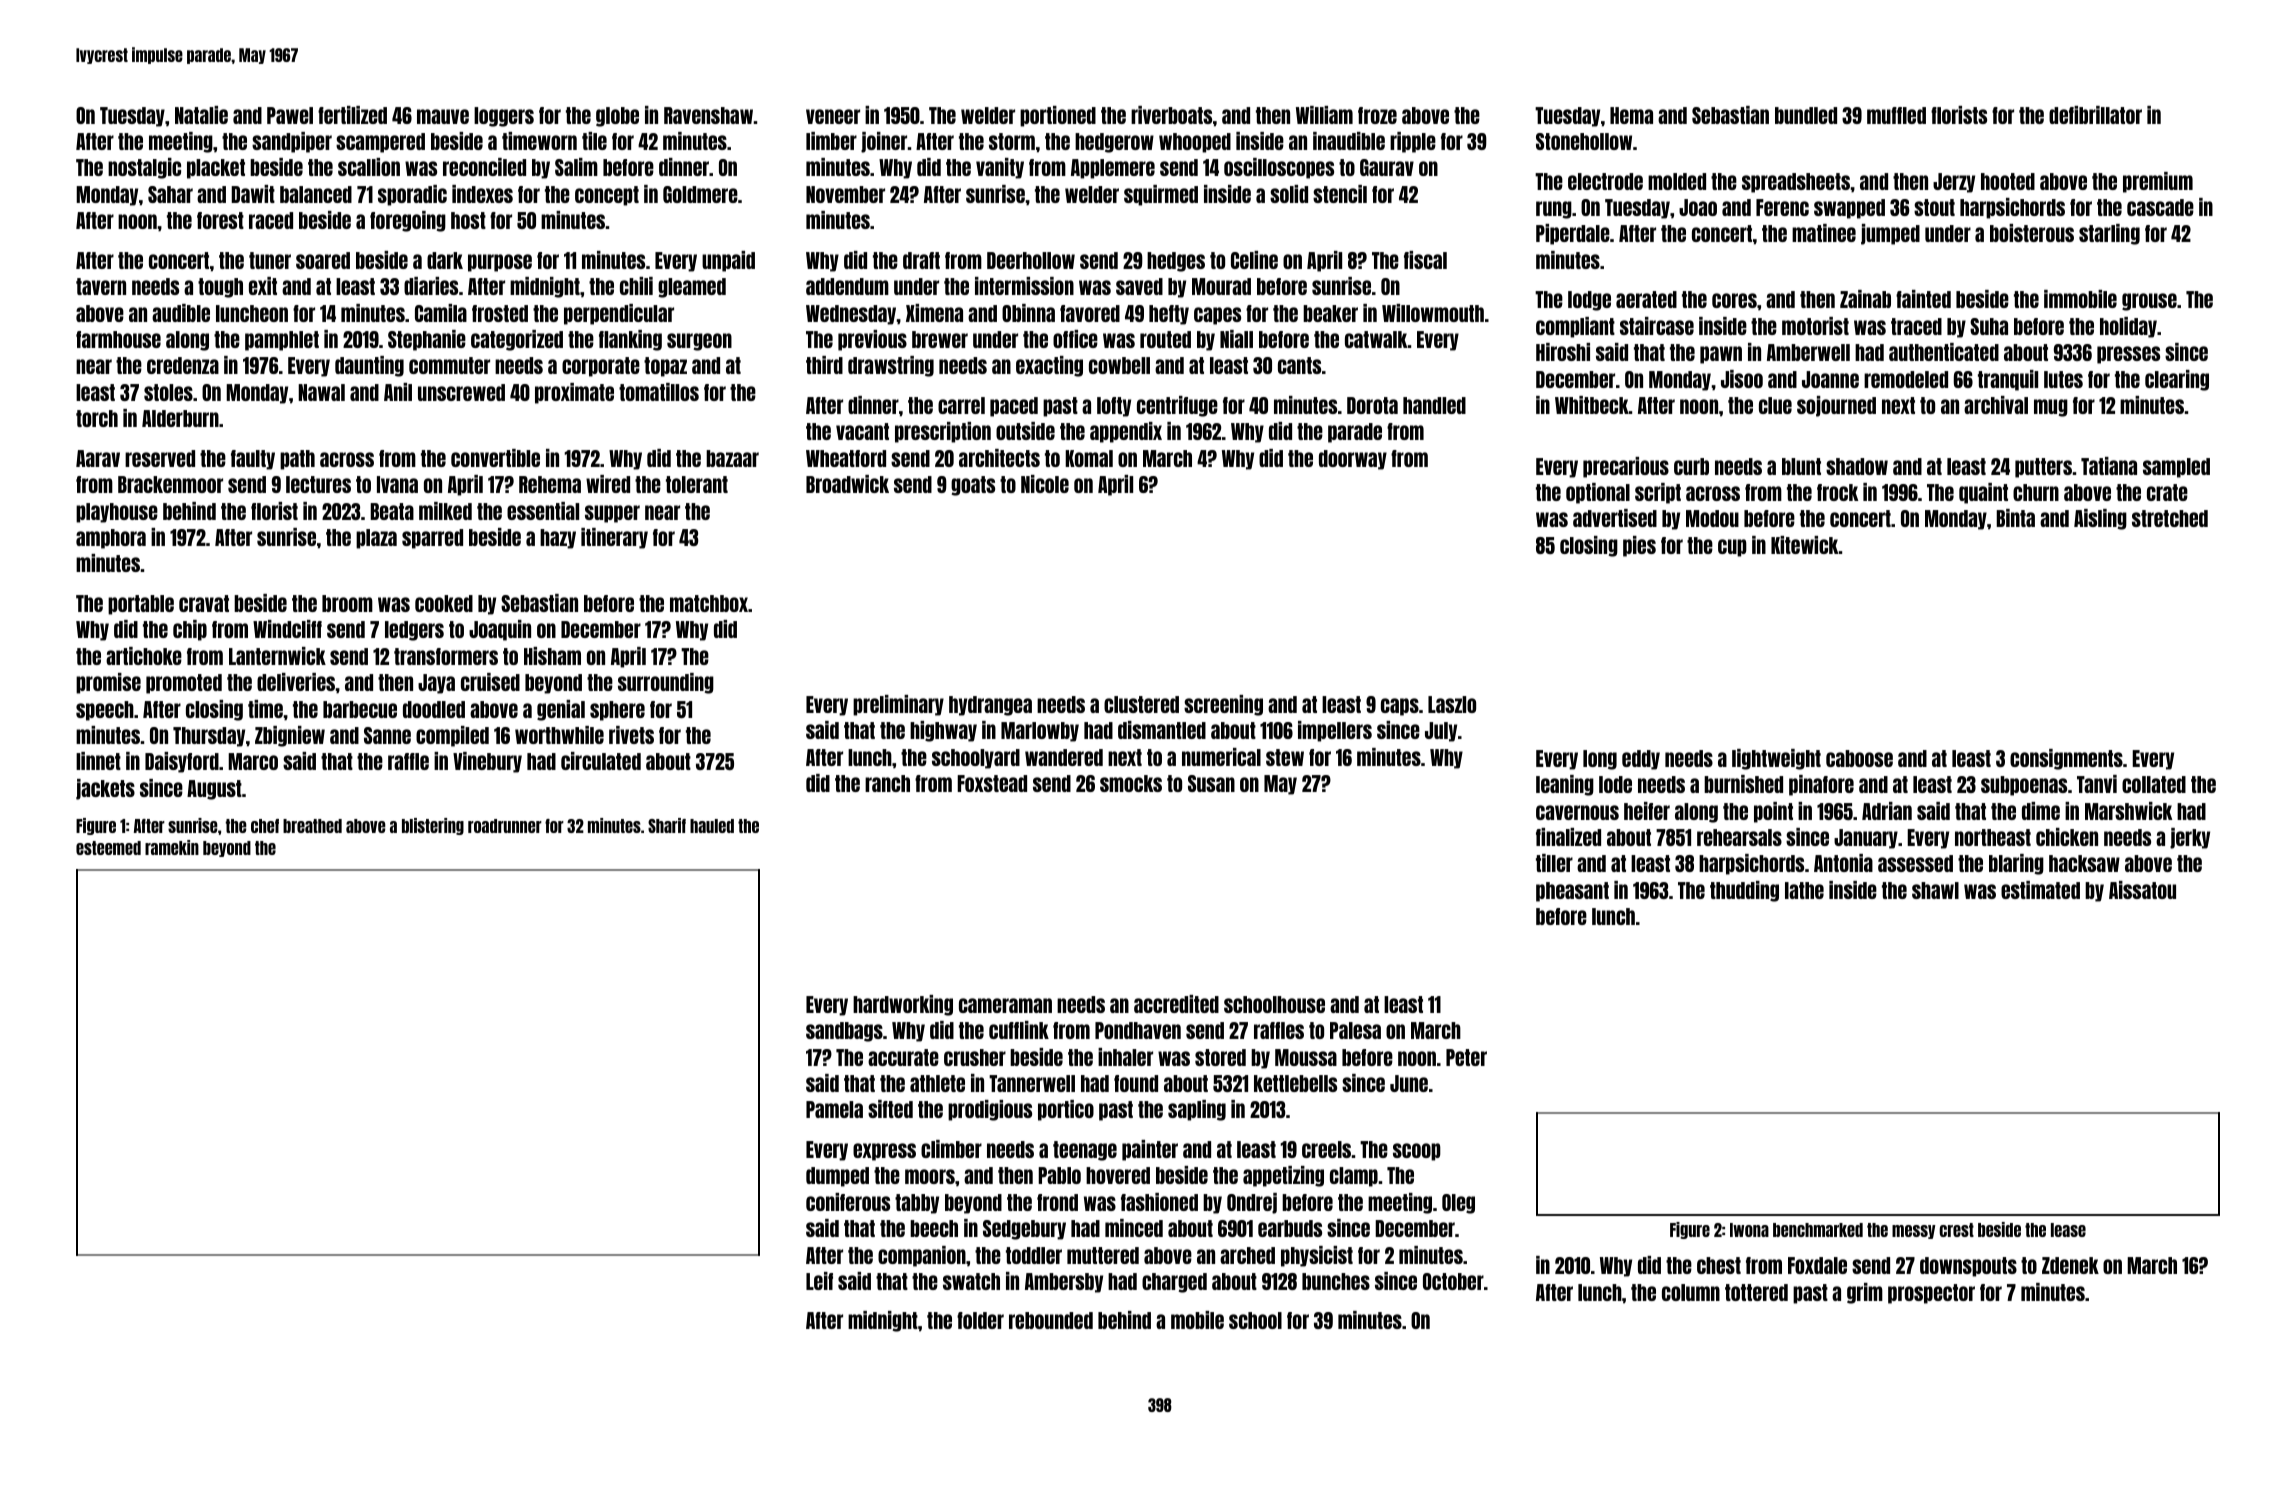 The image size is (2296, 1486). What do you see at coordinates (837, 1177) in the document?
I see `dumped` at bounding box center [837, 1177].
